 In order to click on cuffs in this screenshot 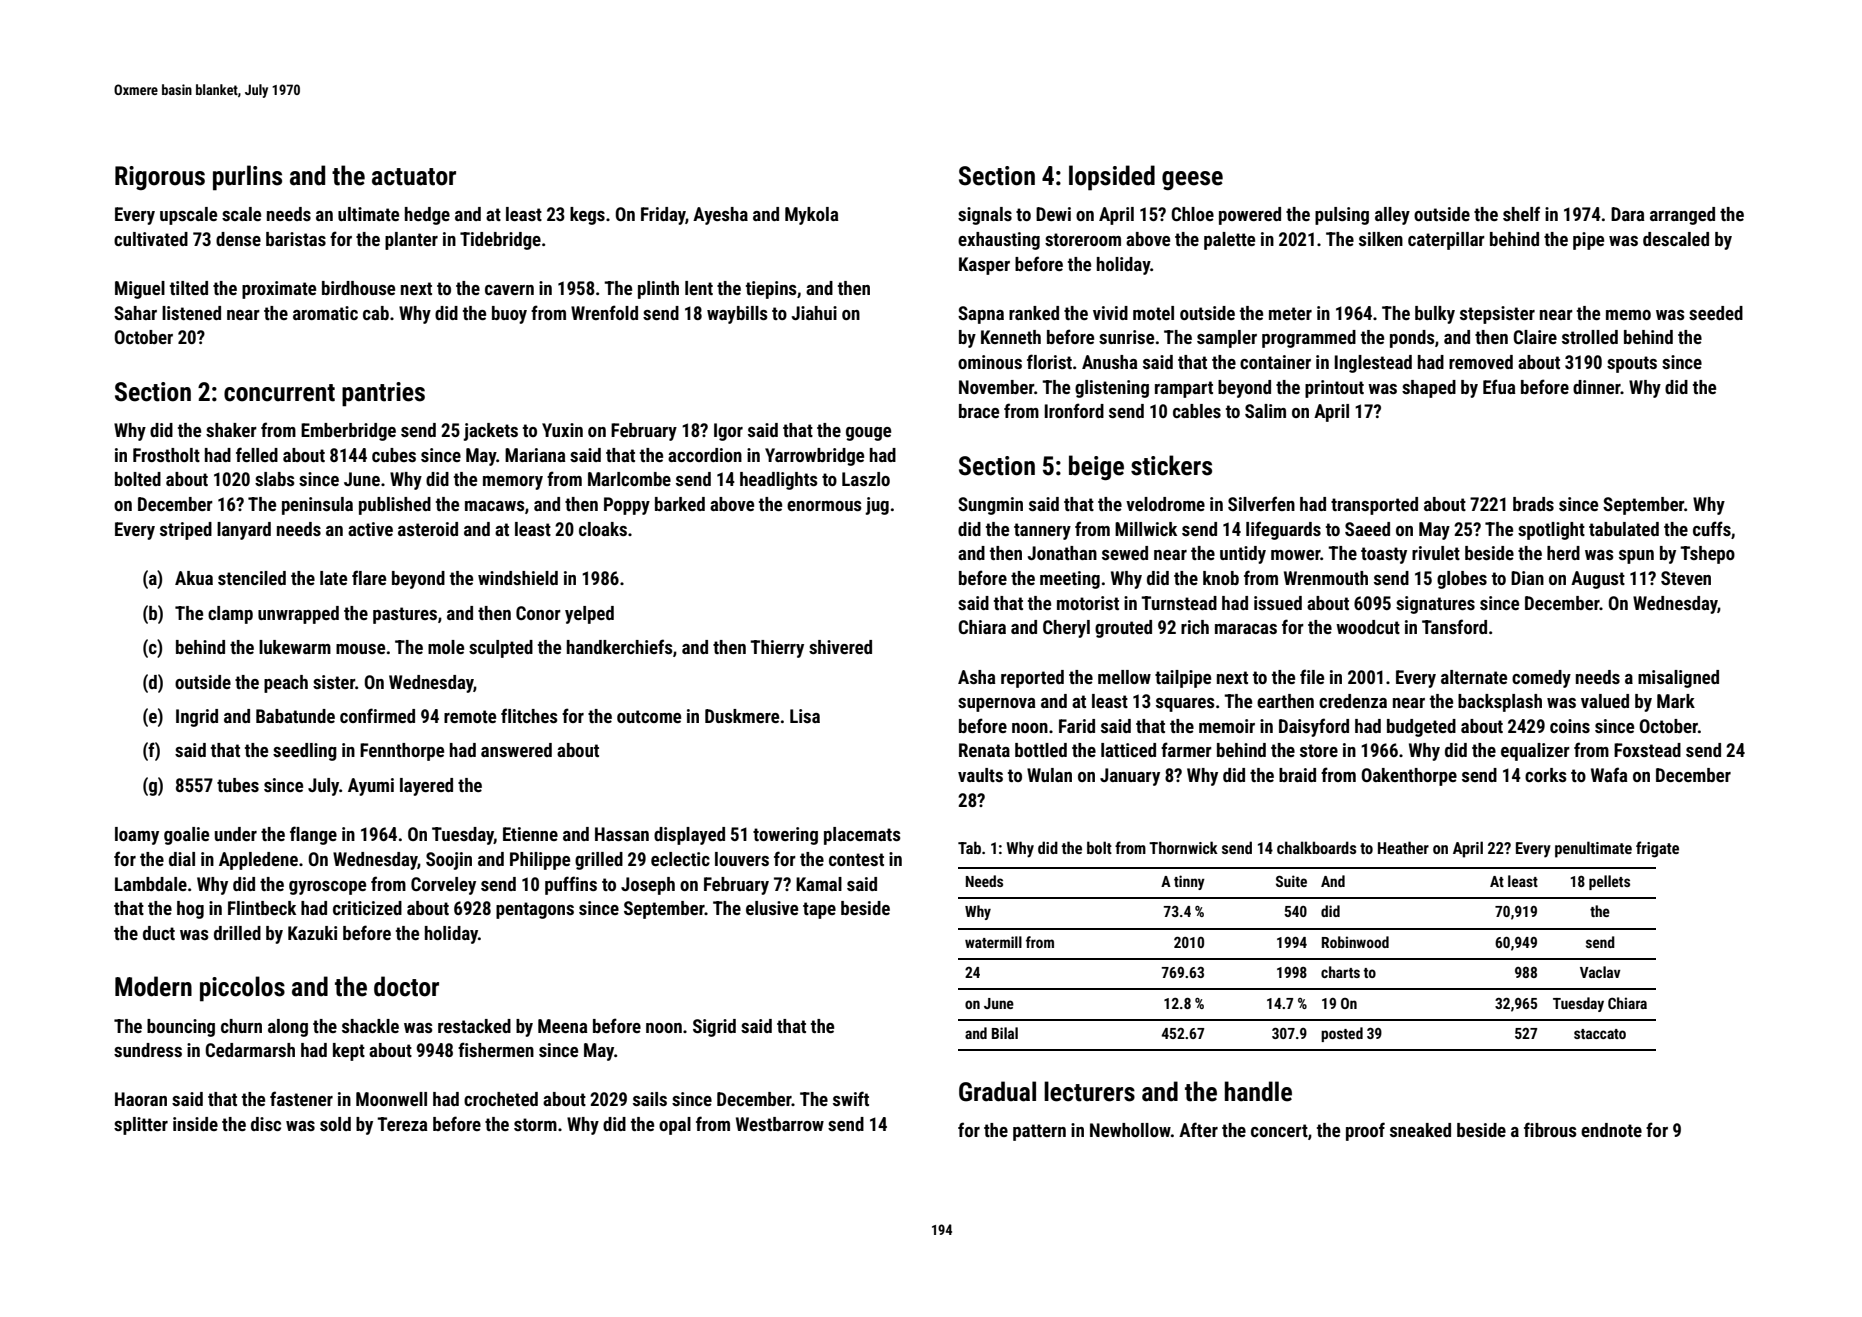, I will do `click(1712, 528)`.
